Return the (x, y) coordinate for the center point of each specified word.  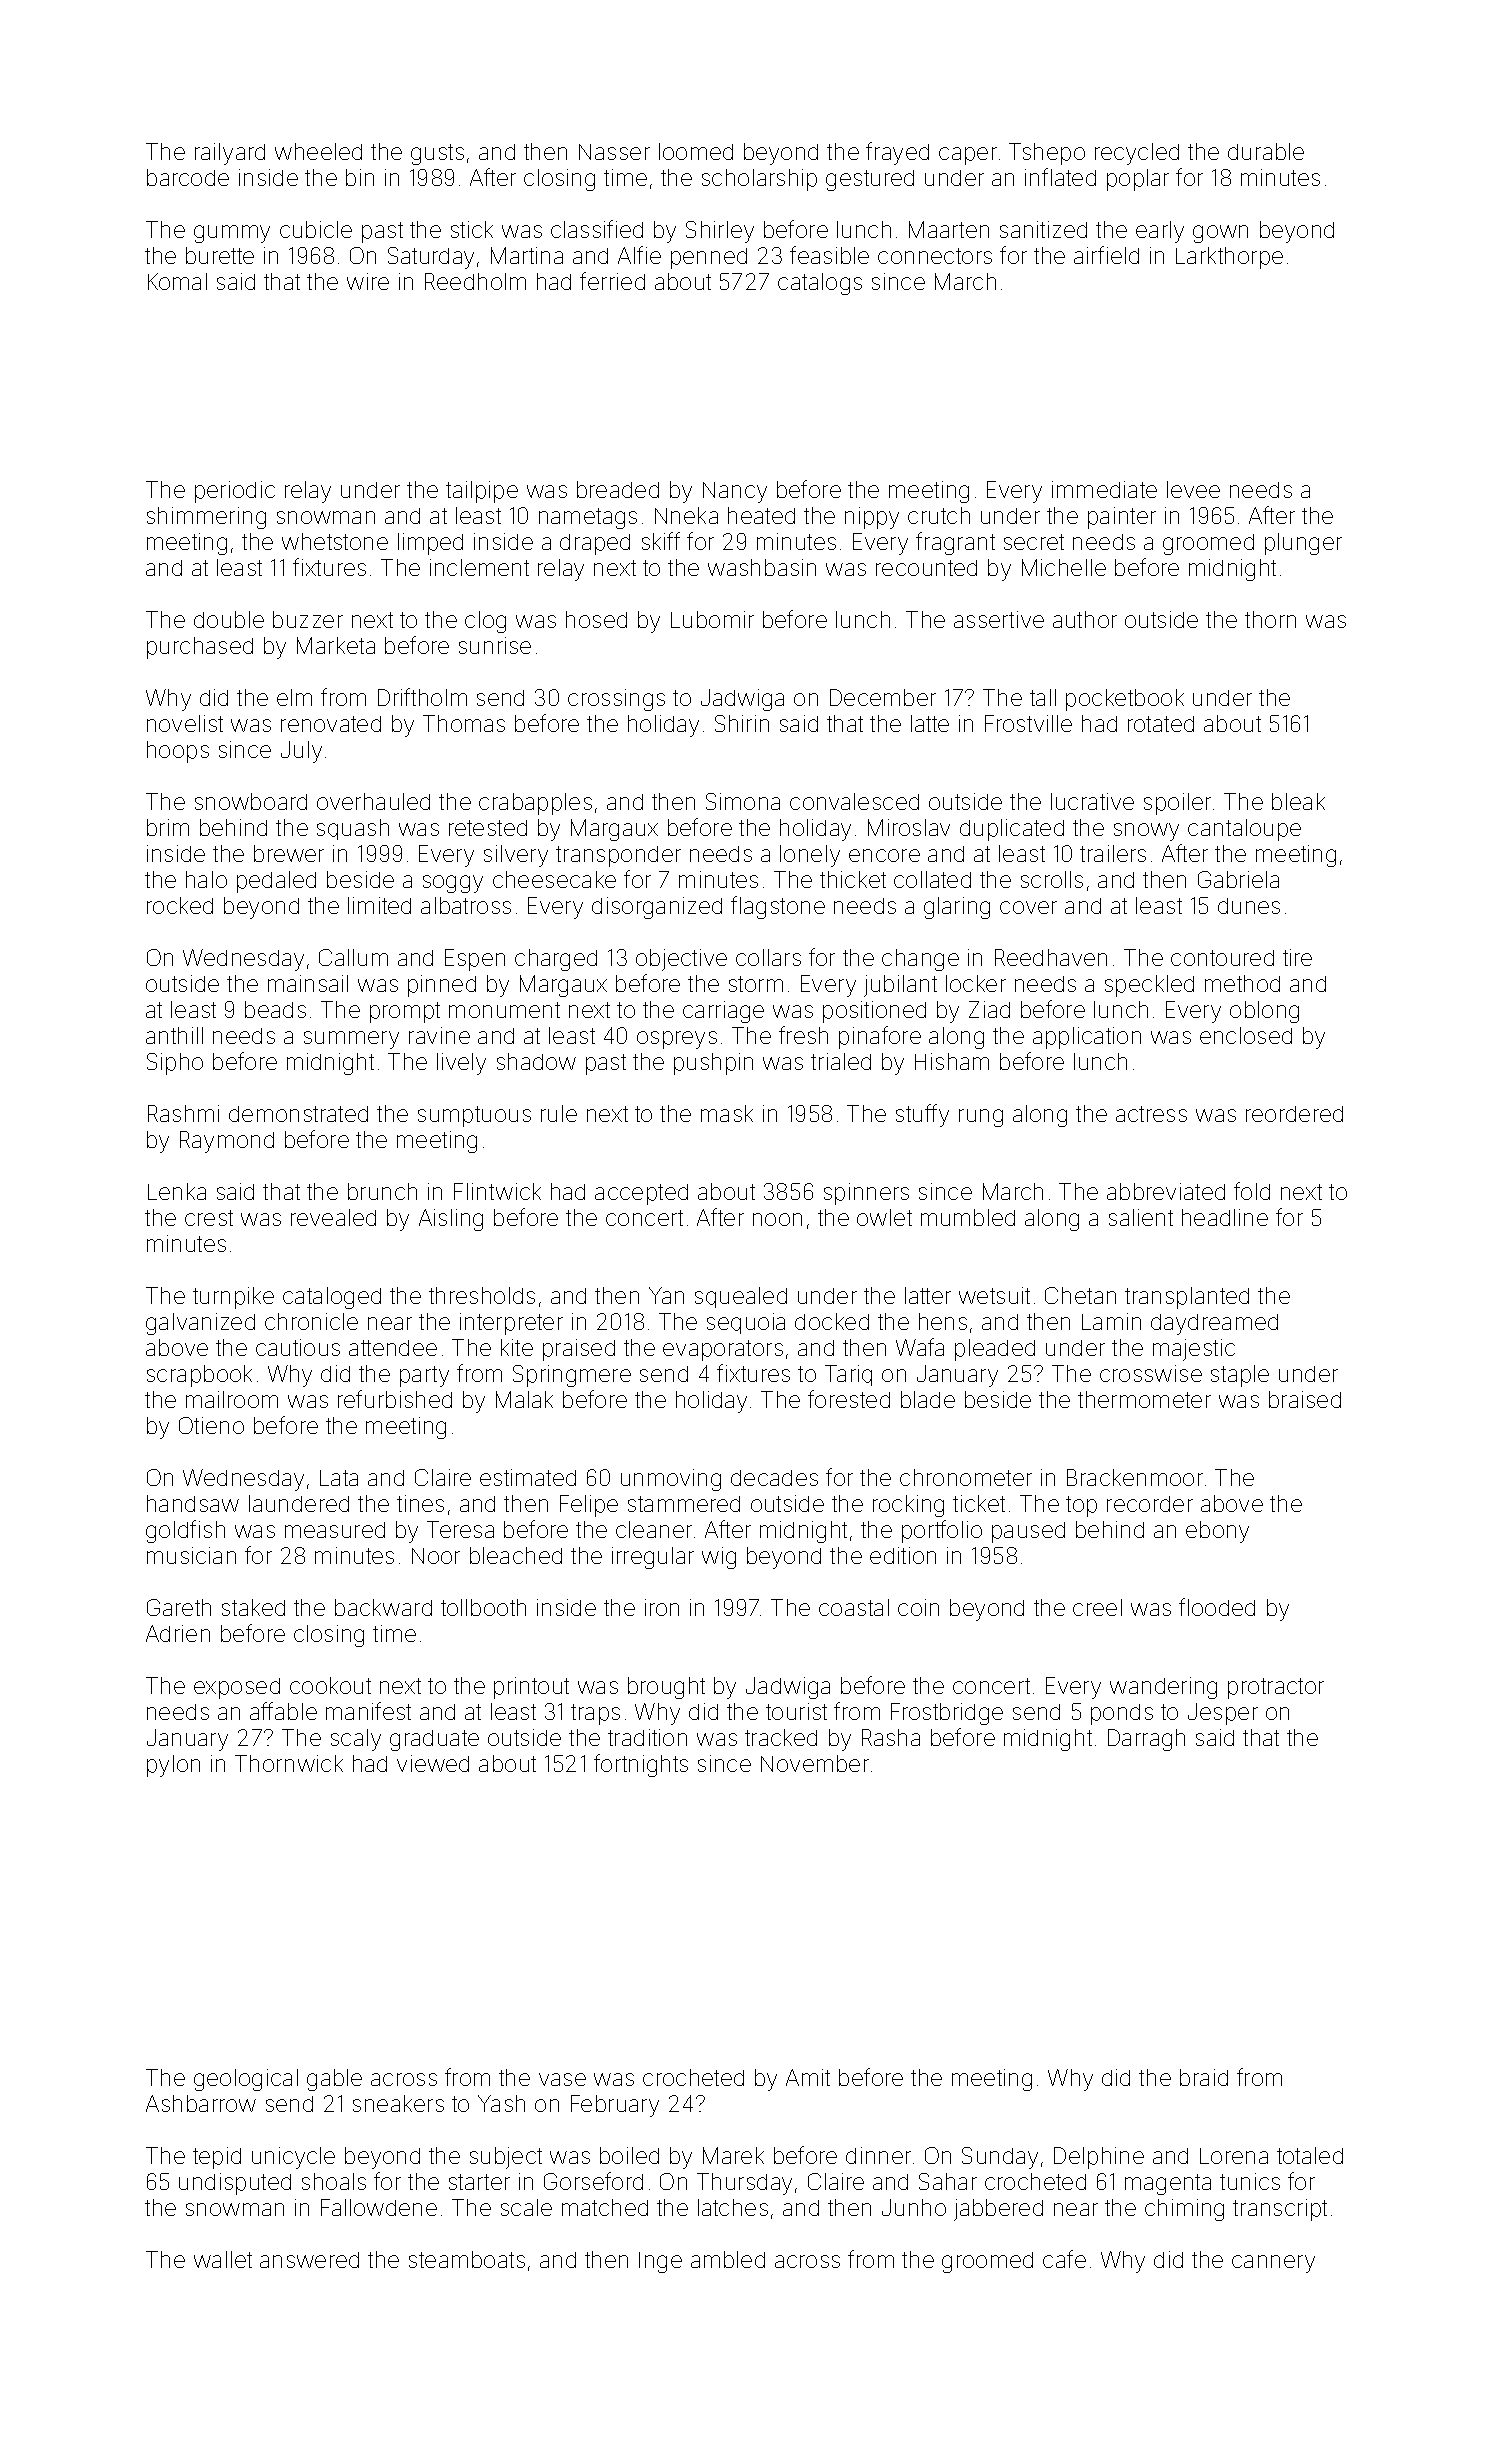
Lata (339, 1478)
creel (1097, 1607)
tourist (796, 1711)
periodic (235, 492)
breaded (618, 489)
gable (334, 2080)
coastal (854, 1607)
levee (1193, 489)
